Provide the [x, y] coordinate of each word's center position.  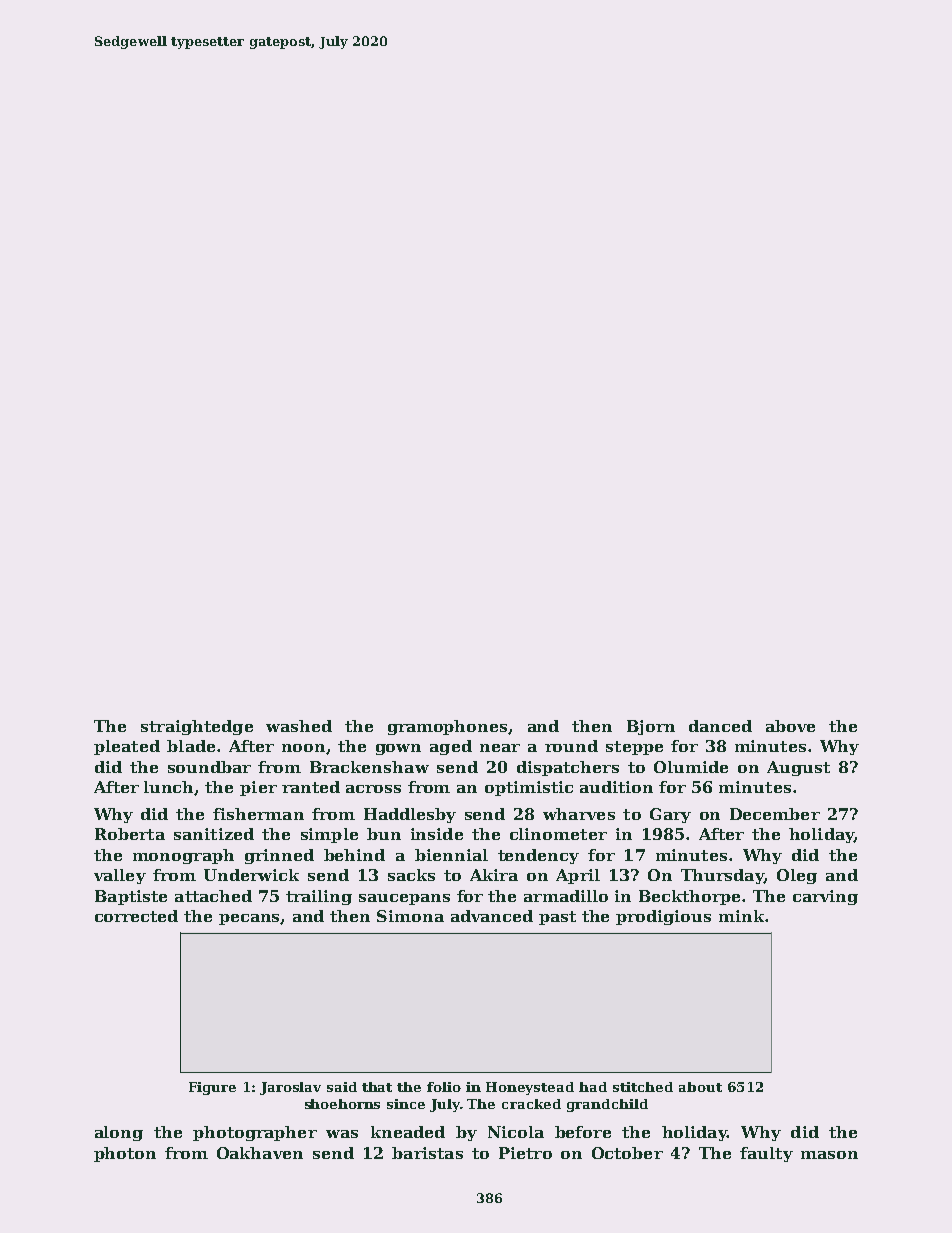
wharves [579, 814]
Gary [670, 815]
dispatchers [568, 768]
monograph [183, 856]
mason [829, 1155]
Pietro [525, 1153]
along [119, 1133]
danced [720, 726]
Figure [212, 1088]
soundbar [209, 767]
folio [444, 1087]
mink [741, 916]
